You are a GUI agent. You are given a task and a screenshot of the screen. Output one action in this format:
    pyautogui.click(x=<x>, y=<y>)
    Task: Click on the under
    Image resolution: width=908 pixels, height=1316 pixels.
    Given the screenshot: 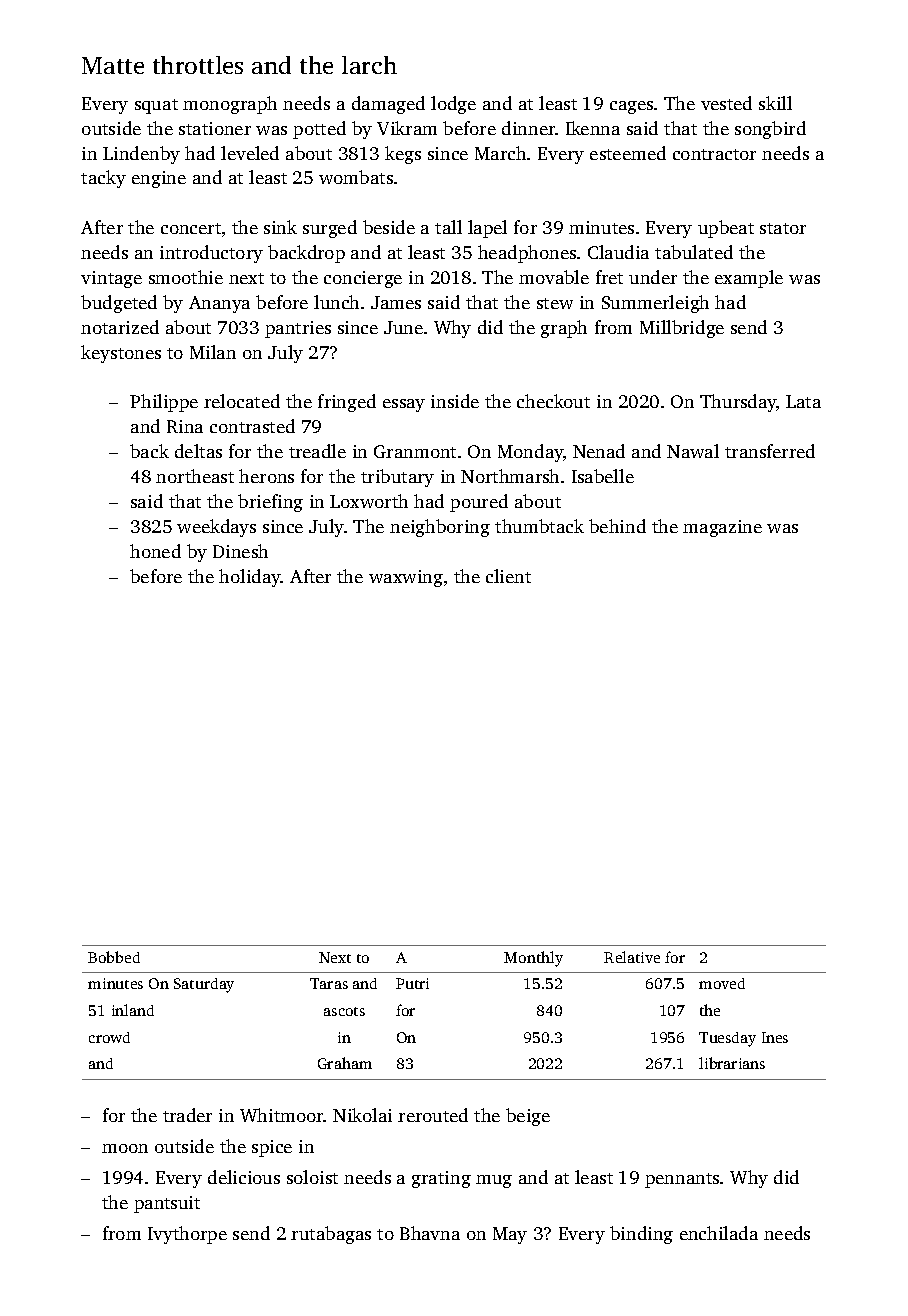 What is the action you would take?
    pyautogui.click(x=653, y=277)
